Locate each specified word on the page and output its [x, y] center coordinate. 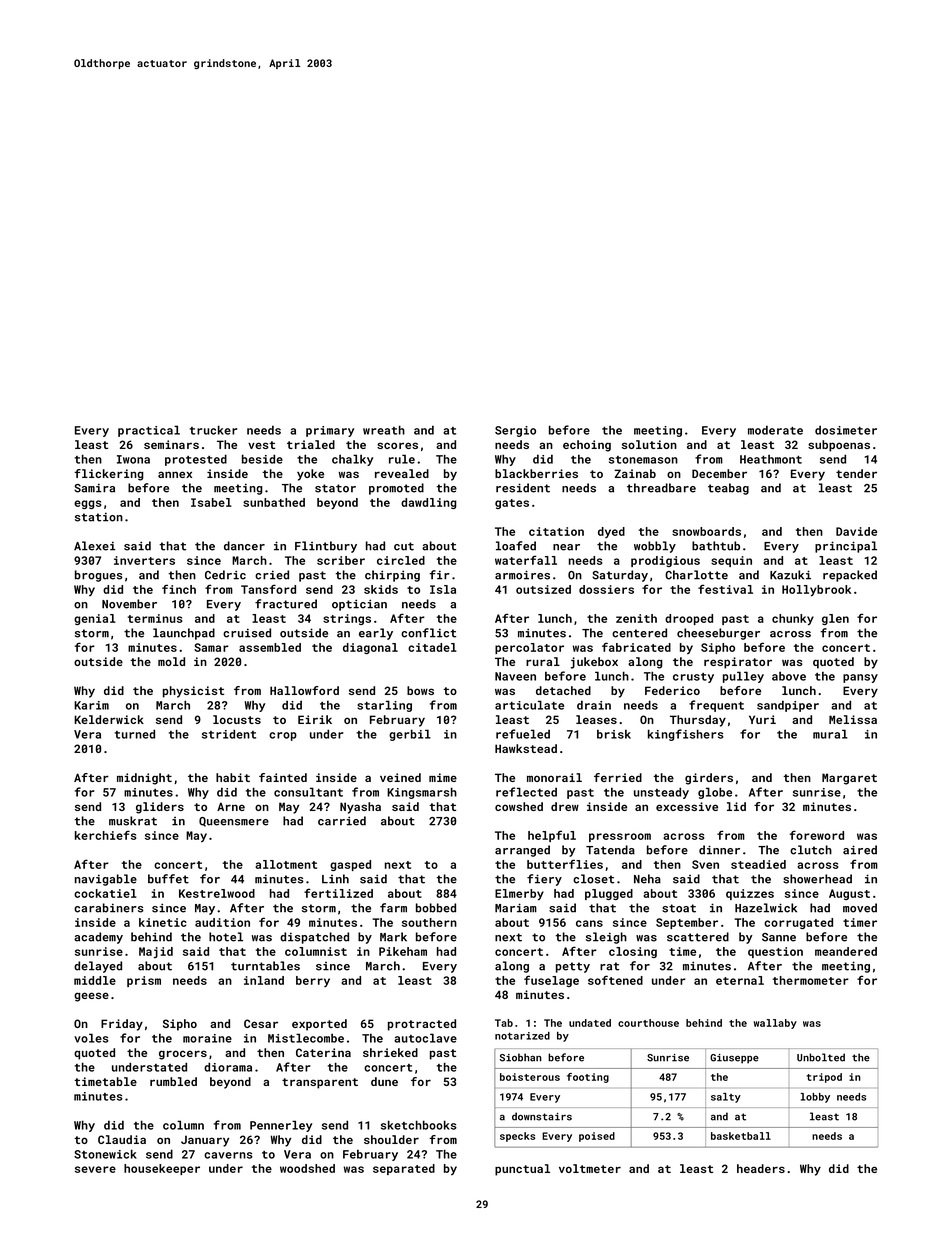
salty [726, 1098]
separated [404, 1169]
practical [149, 431]
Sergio [515, 431]
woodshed [307, 1168]
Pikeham [403, 951]
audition [222, 922]
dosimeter [846, 430]
